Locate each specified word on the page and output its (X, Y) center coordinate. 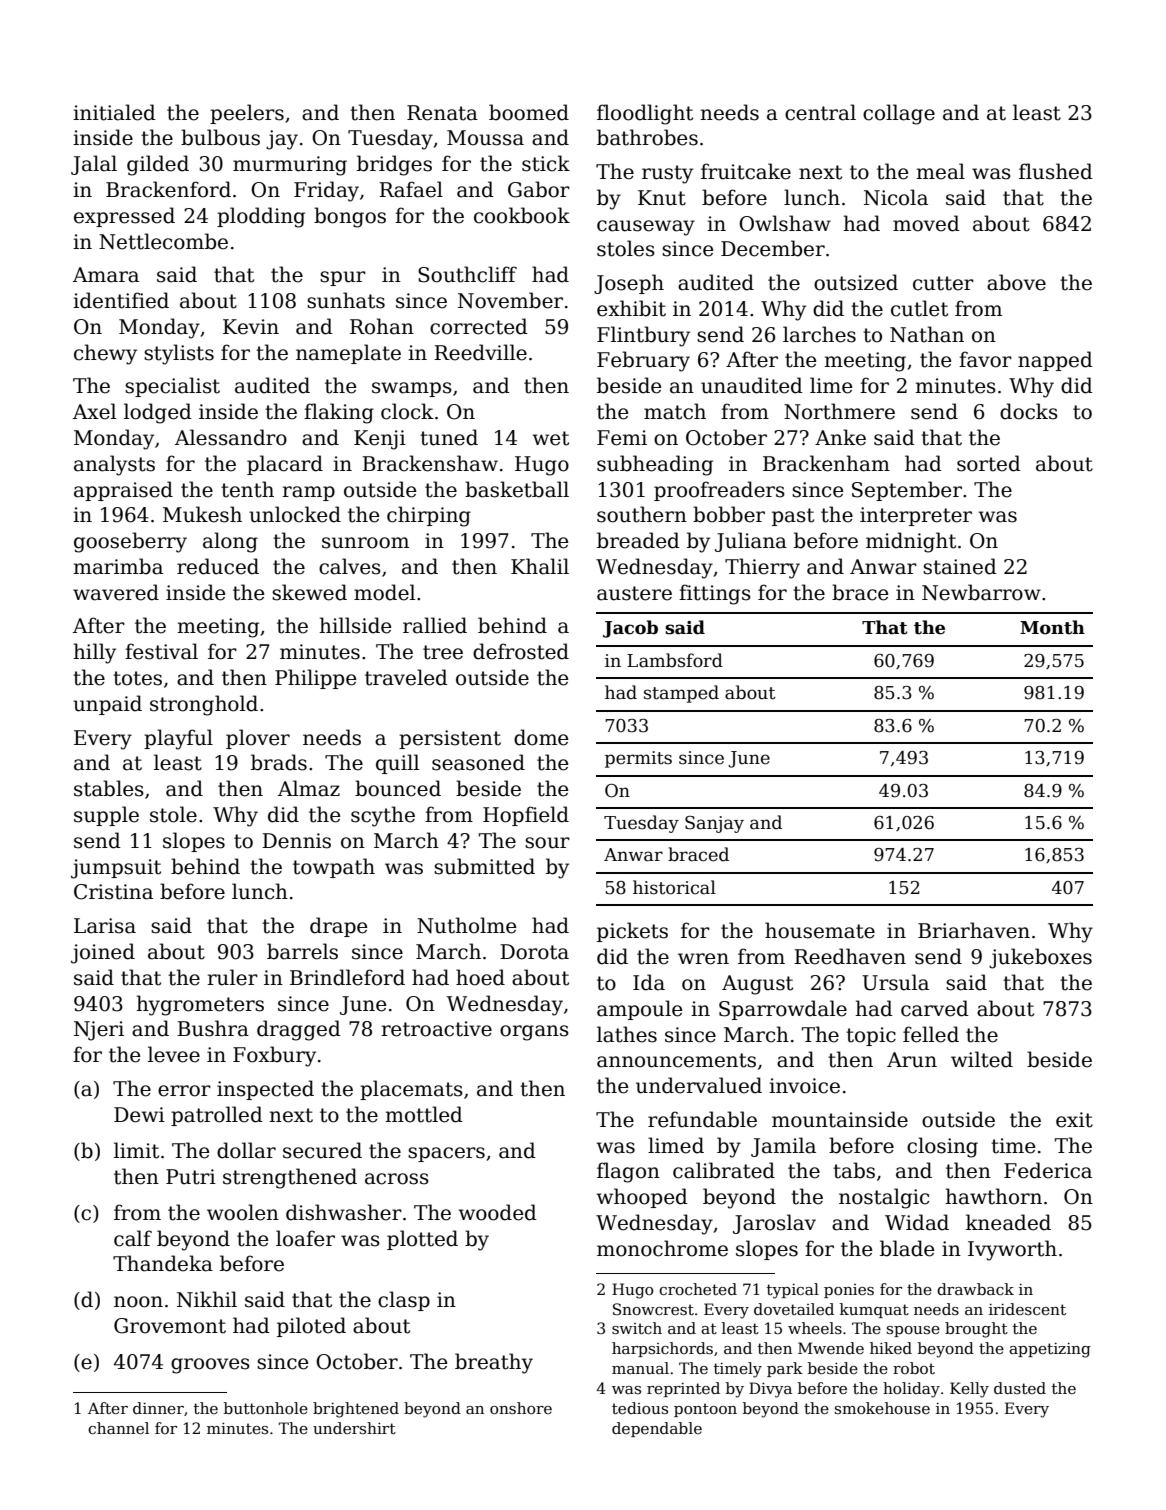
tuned (449, 437)
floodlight (645, 114)
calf (133, 1238)
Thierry (762, 568)
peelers (247, 114)
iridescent (1027, 1309)
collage (899, 114)
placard (285, 465)
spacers (446, 1154)
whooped (642, 1198)
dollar (246, 1150)
